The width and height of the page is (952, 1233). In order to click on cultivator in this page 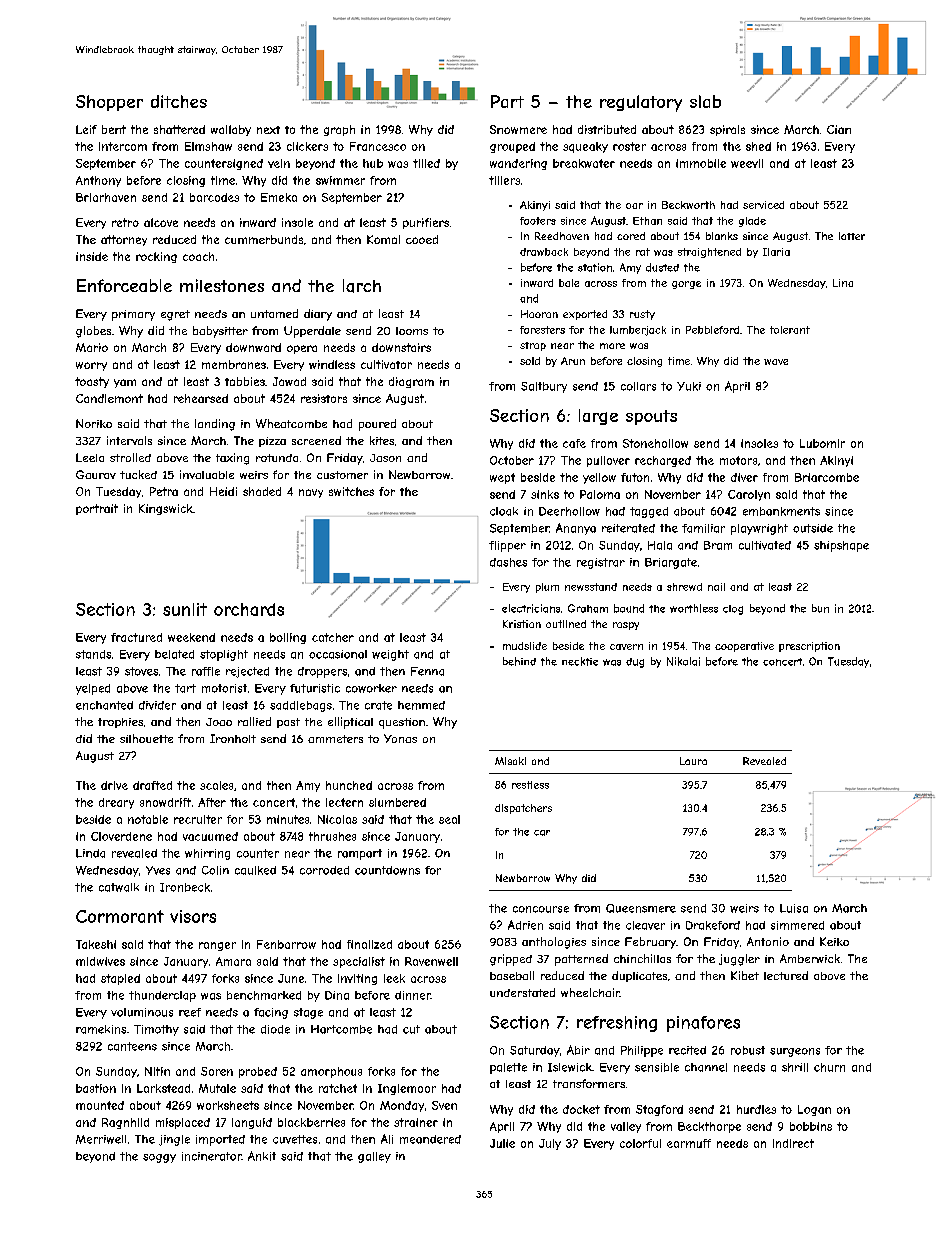, I will do `click(386, 364)`.
